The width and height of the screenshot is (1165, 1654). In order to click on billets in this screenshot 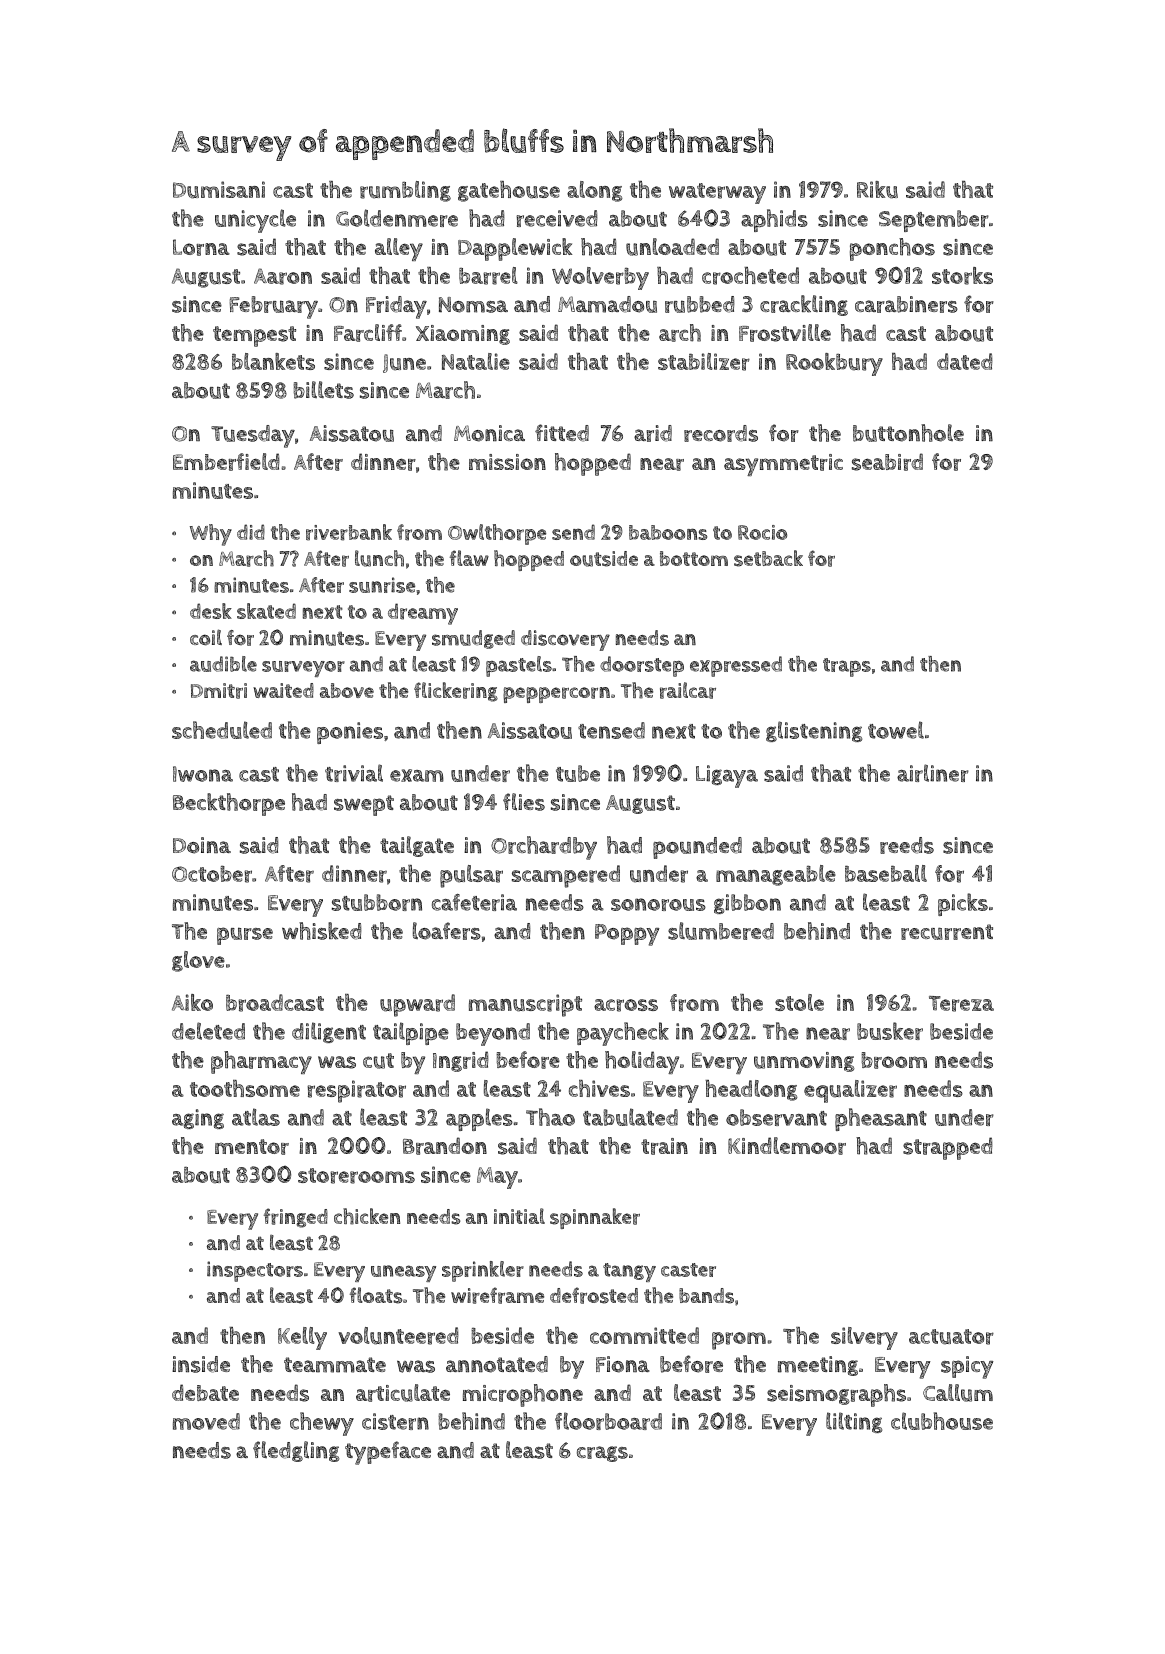, I will do `click(323, 390)`.
